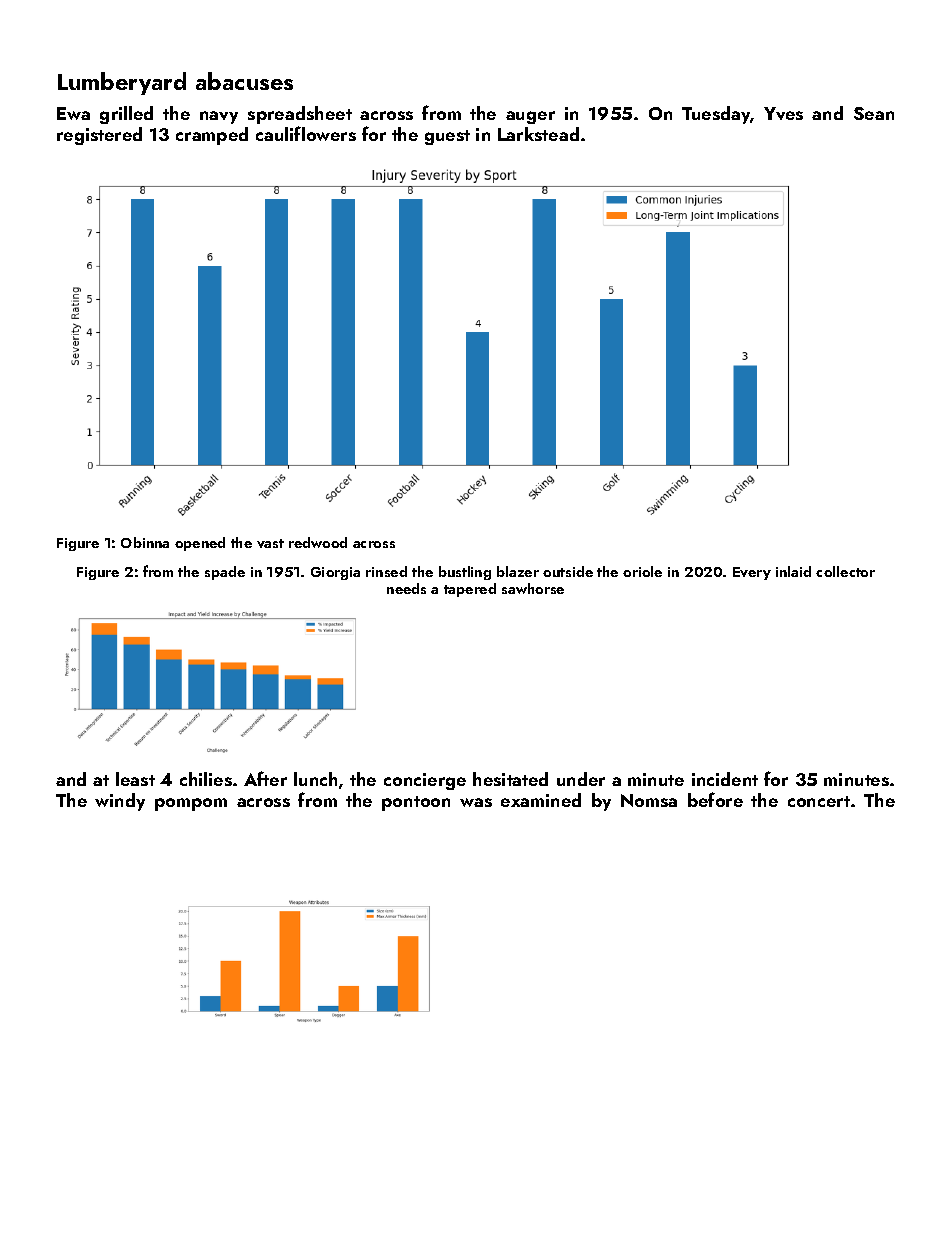 The height and width of the screenshot is (1233, 952). What do you see at coordinates (752, 573) in the screenshot?
I see `Every` at bounding box center [752, 573].
